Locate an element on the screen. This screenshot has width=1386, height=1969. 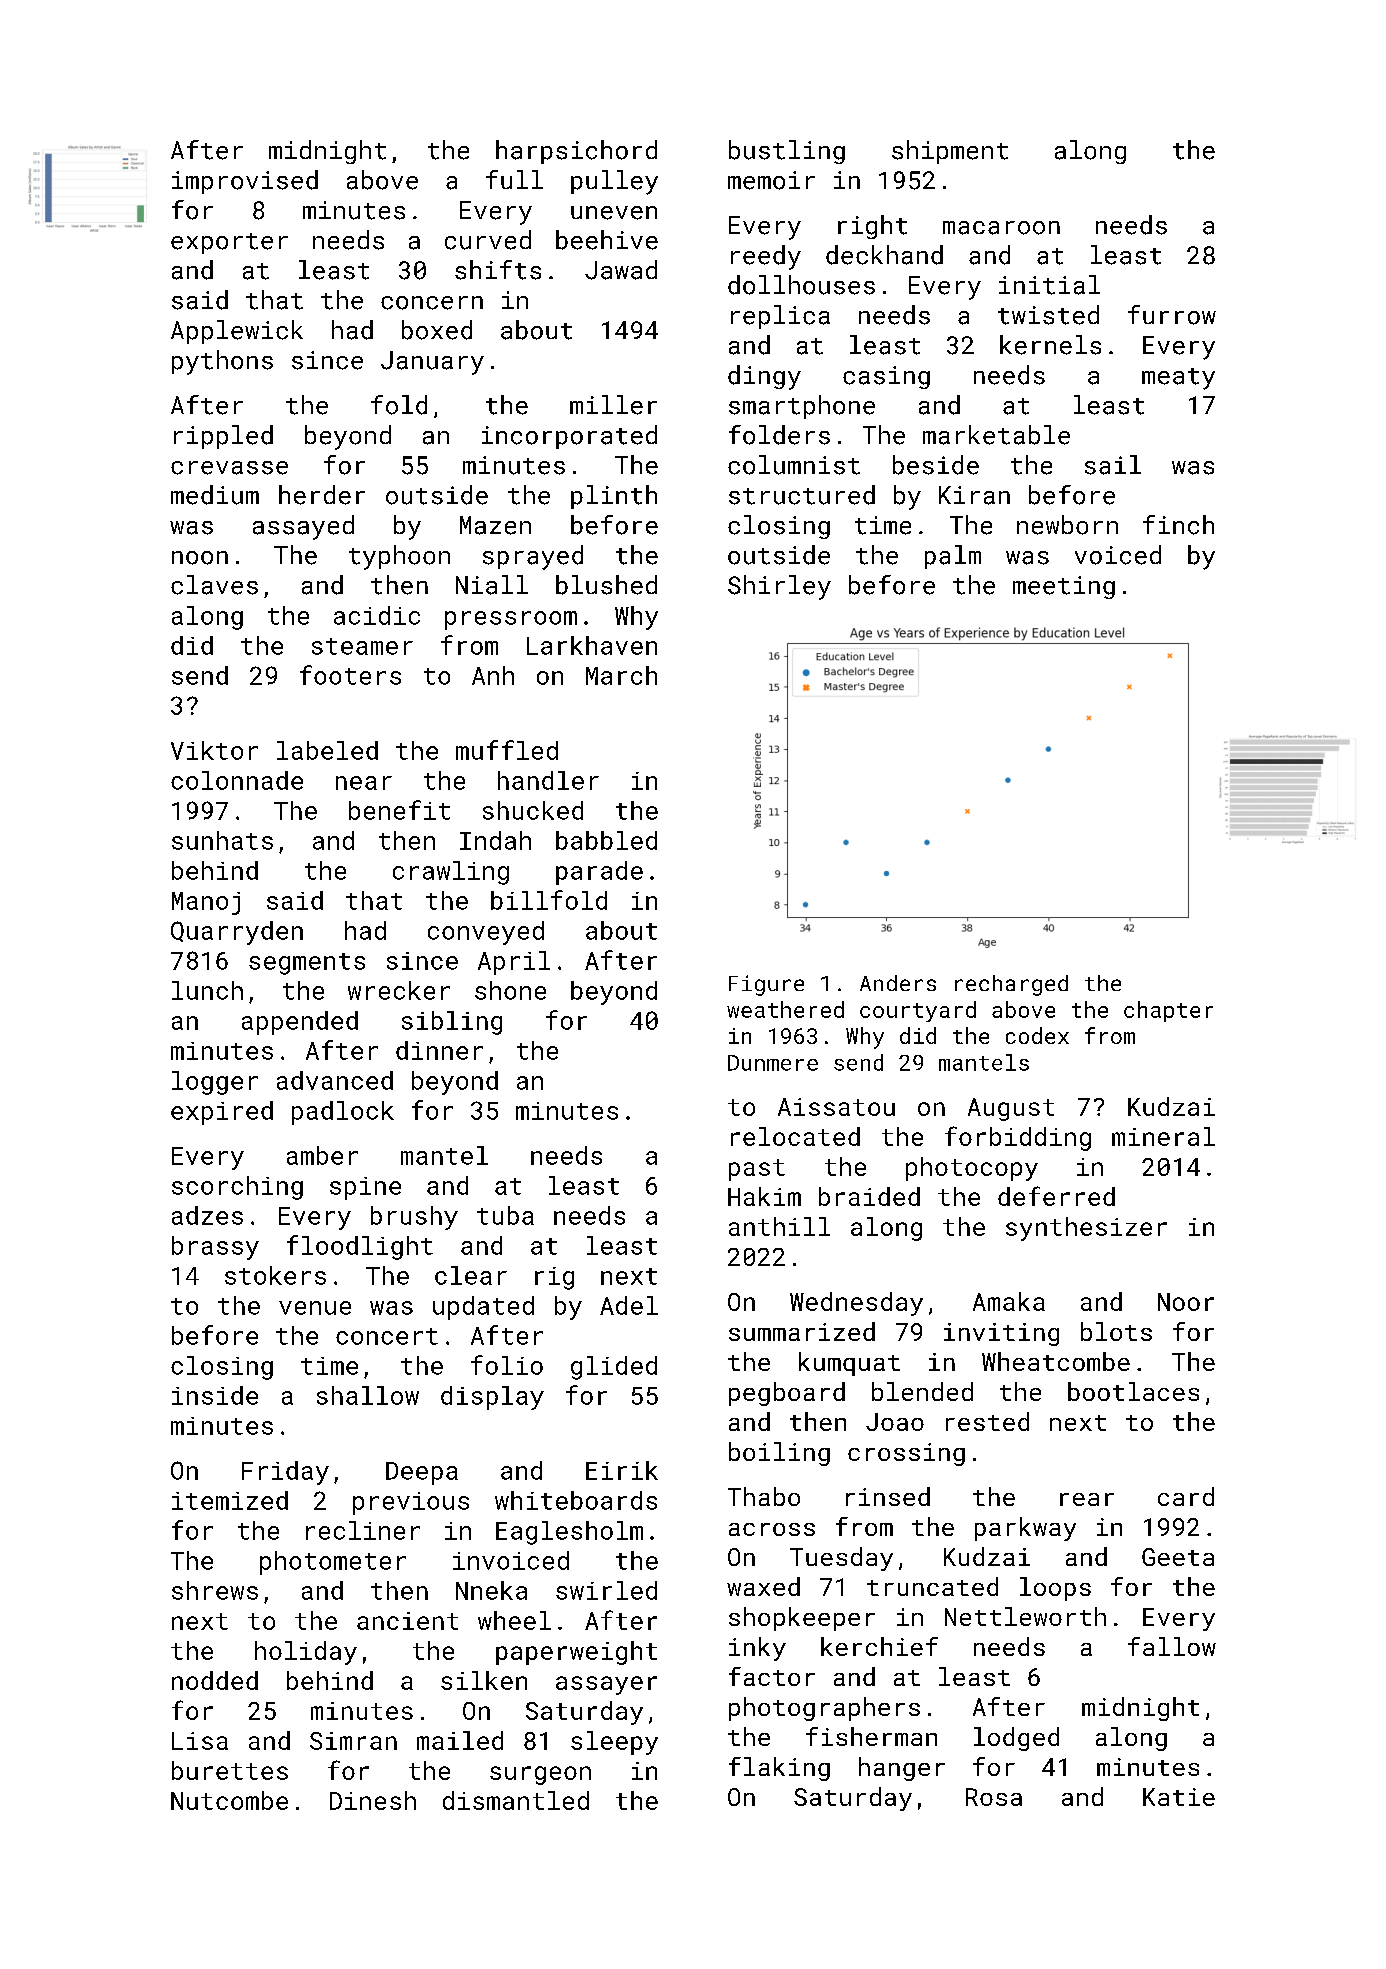
chapter is located at coordinates (1168, 1011).
